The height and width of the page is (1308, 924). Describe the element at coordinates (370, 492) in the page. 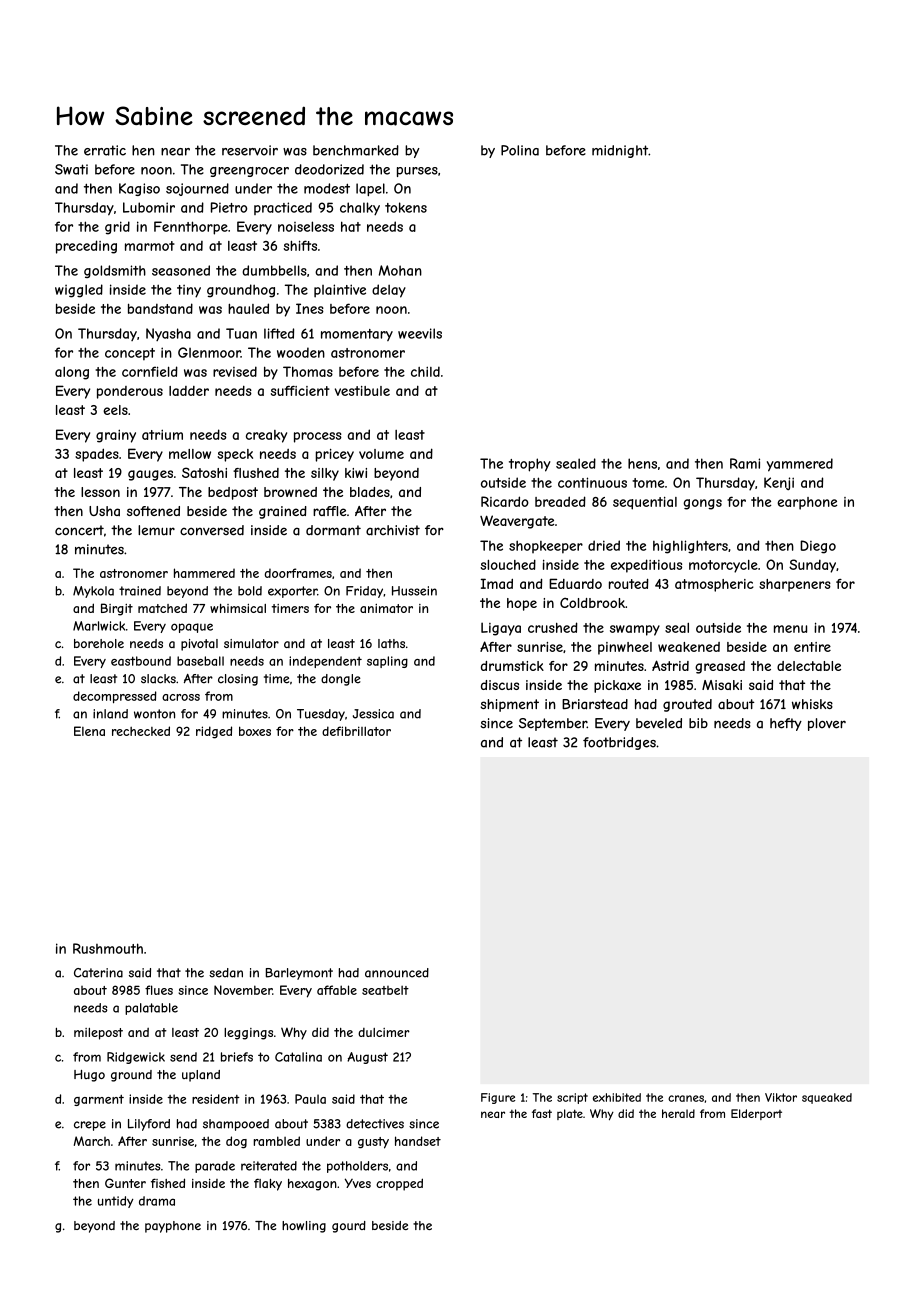

I see `blades` at that location.
